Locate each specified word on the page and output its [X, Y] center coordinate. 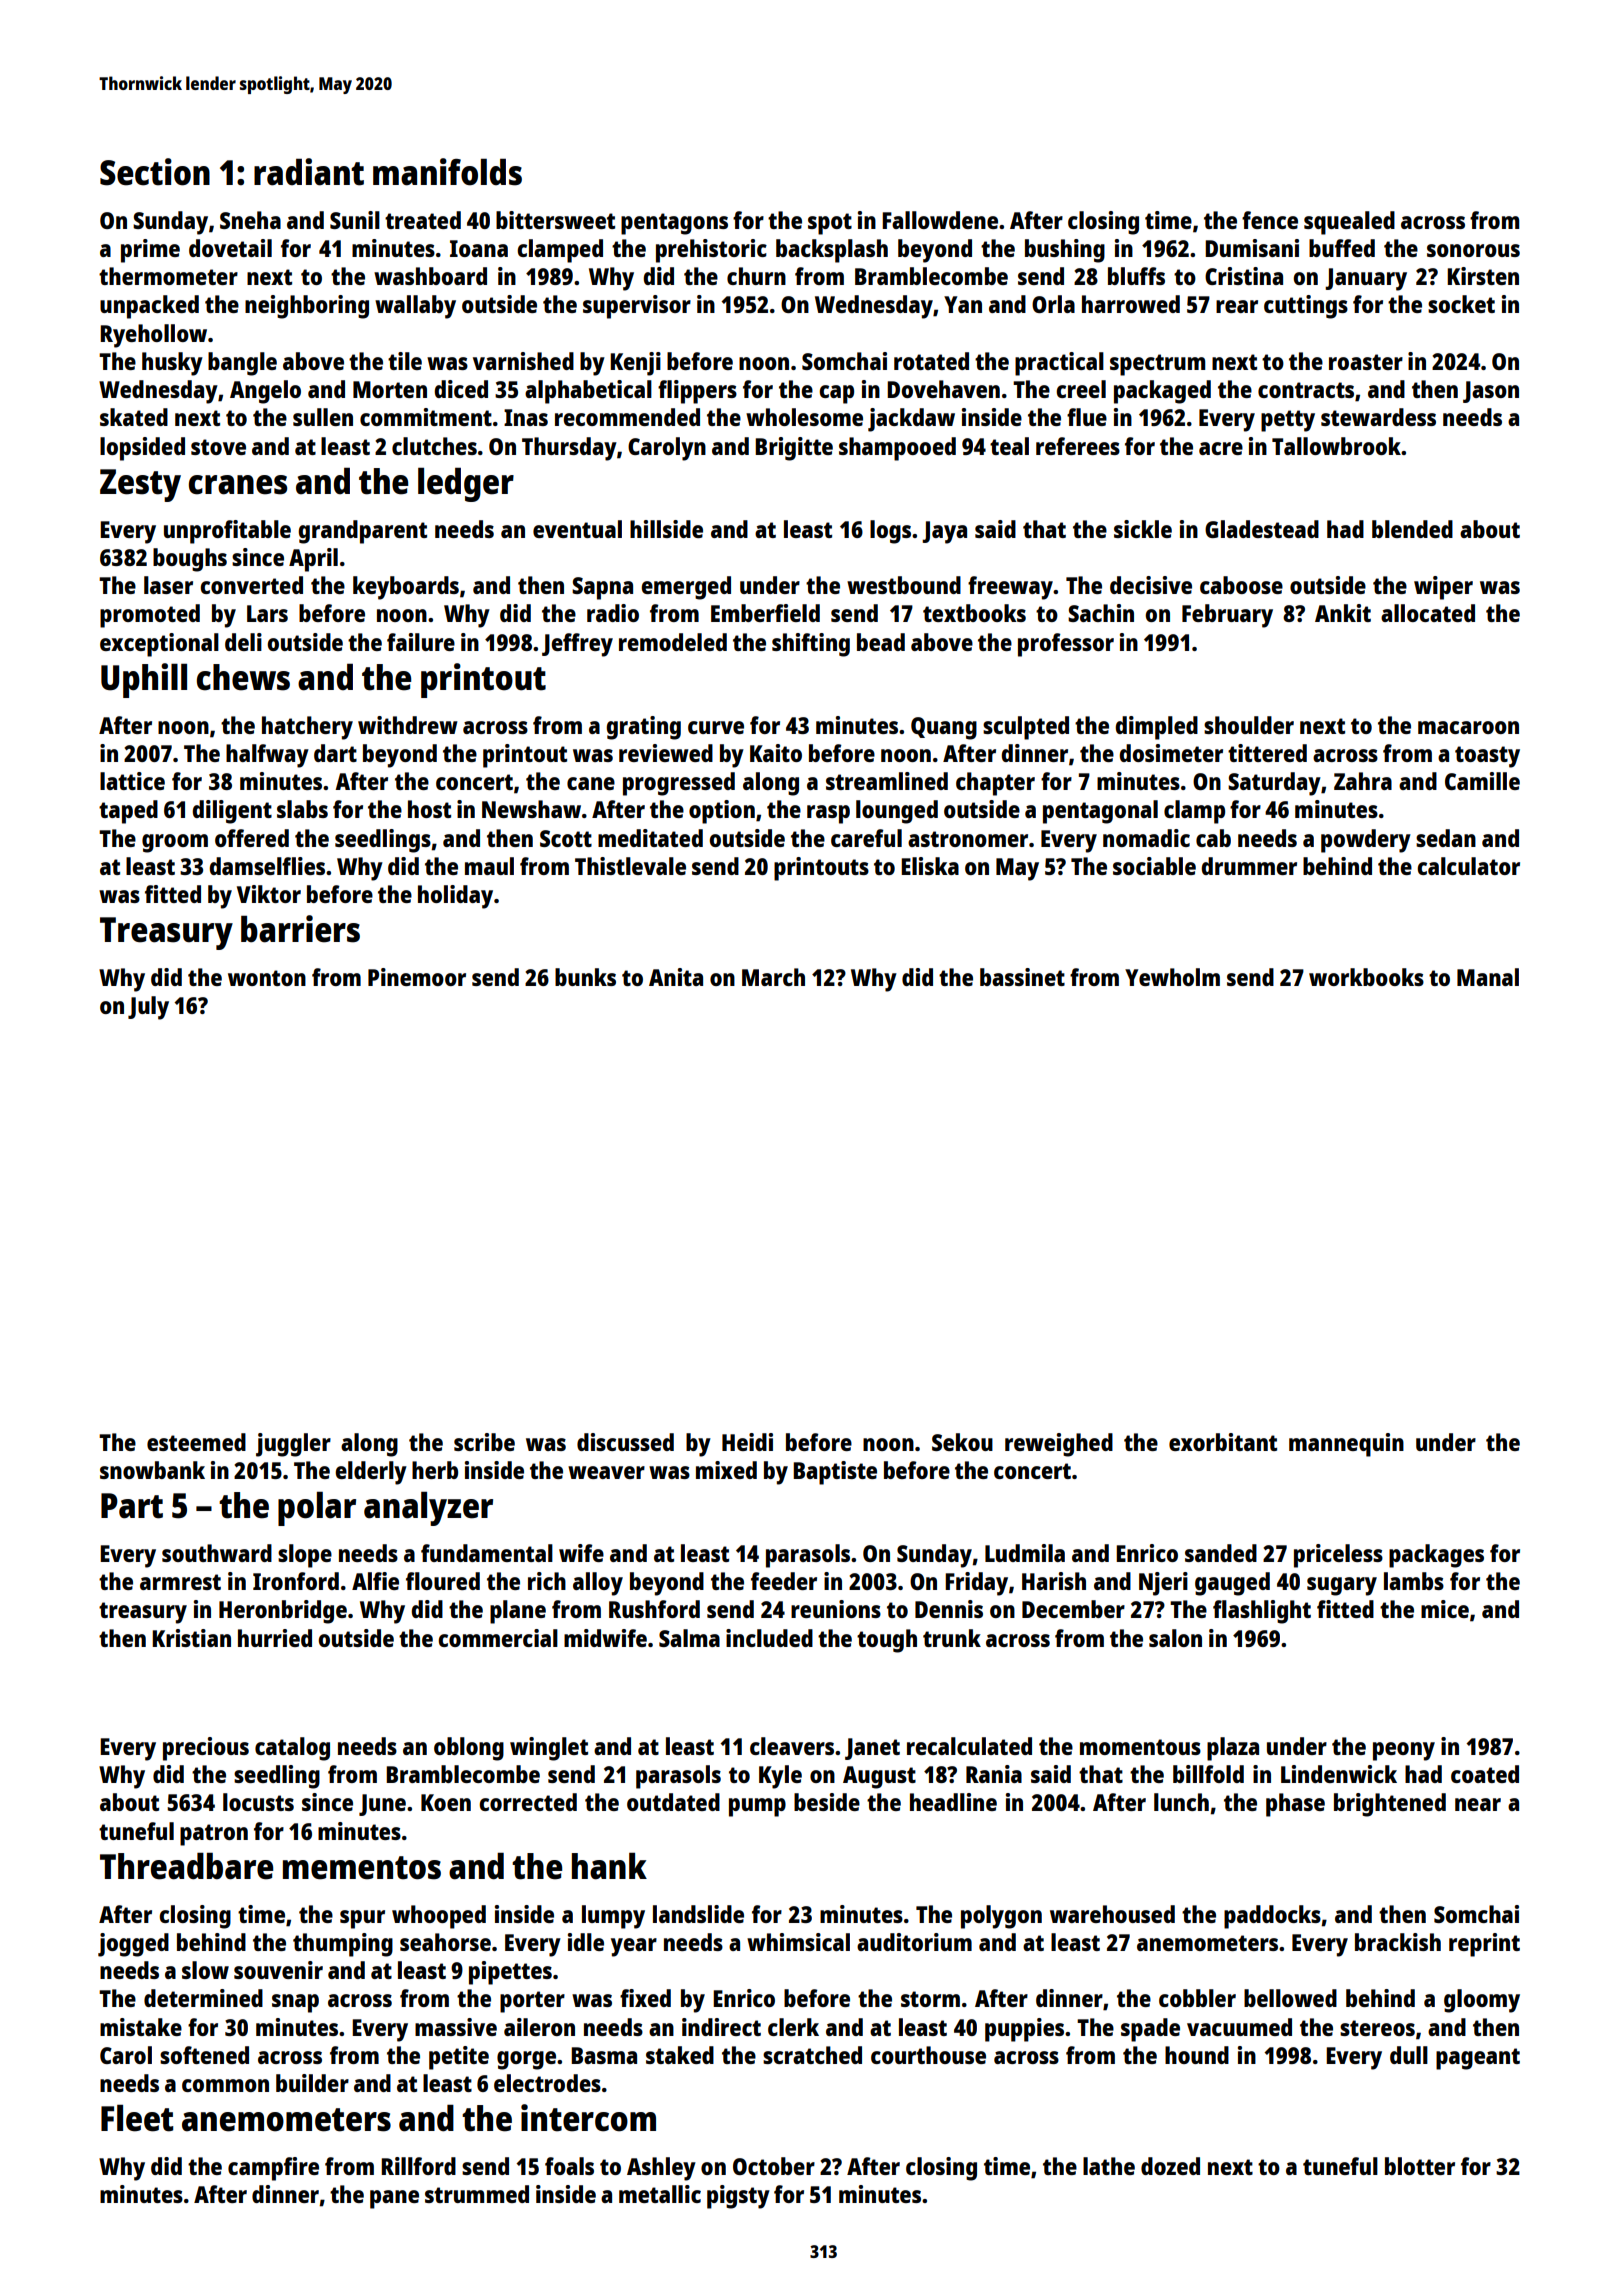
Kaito [776, 753]
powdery [1366, 841]
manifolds [447, 172]
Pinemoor [417, 977]
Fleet [137, 2118]
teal [1009, 446]
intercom [588, 2118]
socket [1461, 304]
